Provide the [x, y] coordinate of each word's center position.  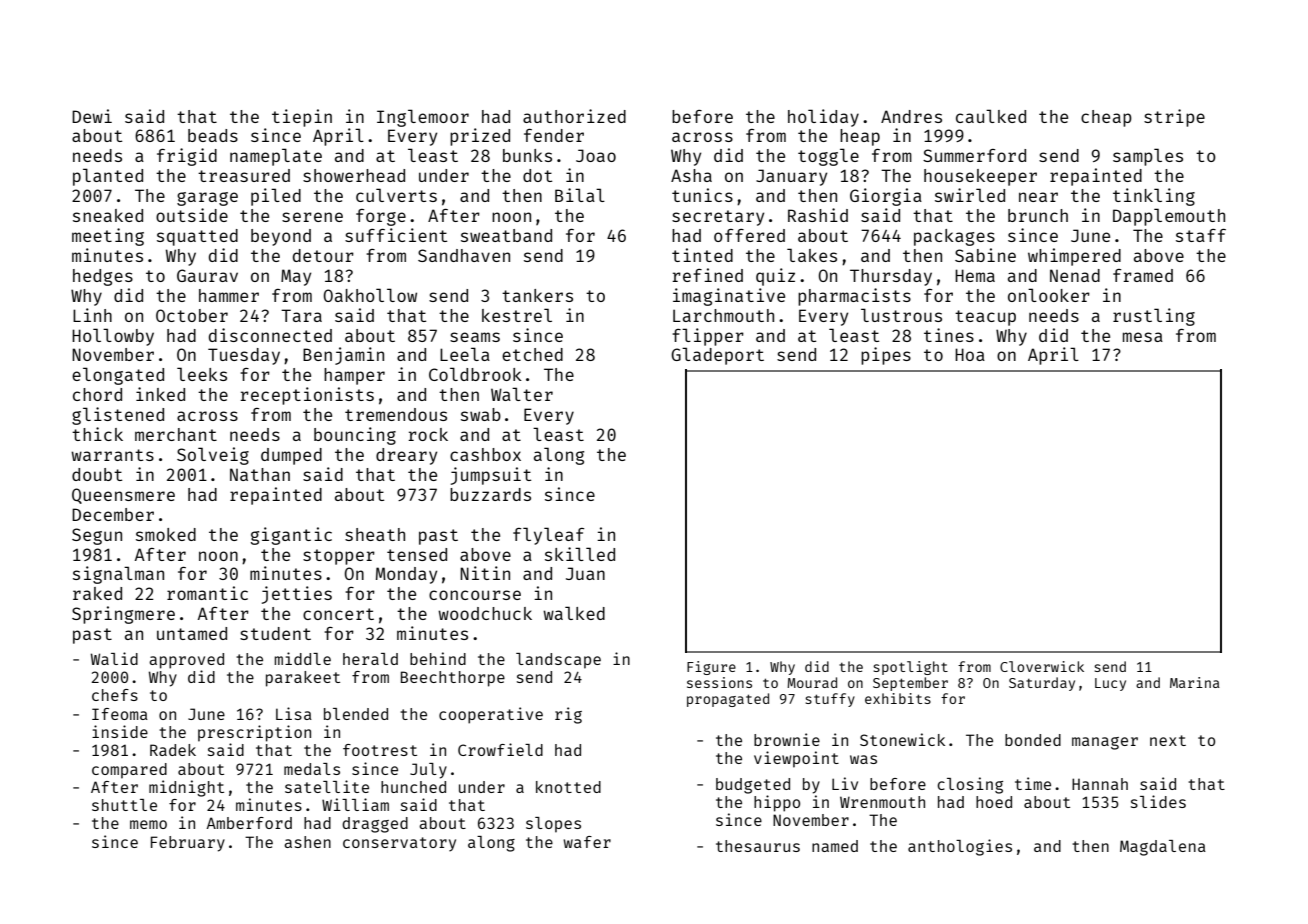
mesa [1143, 337]
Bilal [580, 195]
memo [148, 824]
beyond [281, 237]
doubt [97, 474]
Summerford [974, 155]
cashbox [485, 454]
